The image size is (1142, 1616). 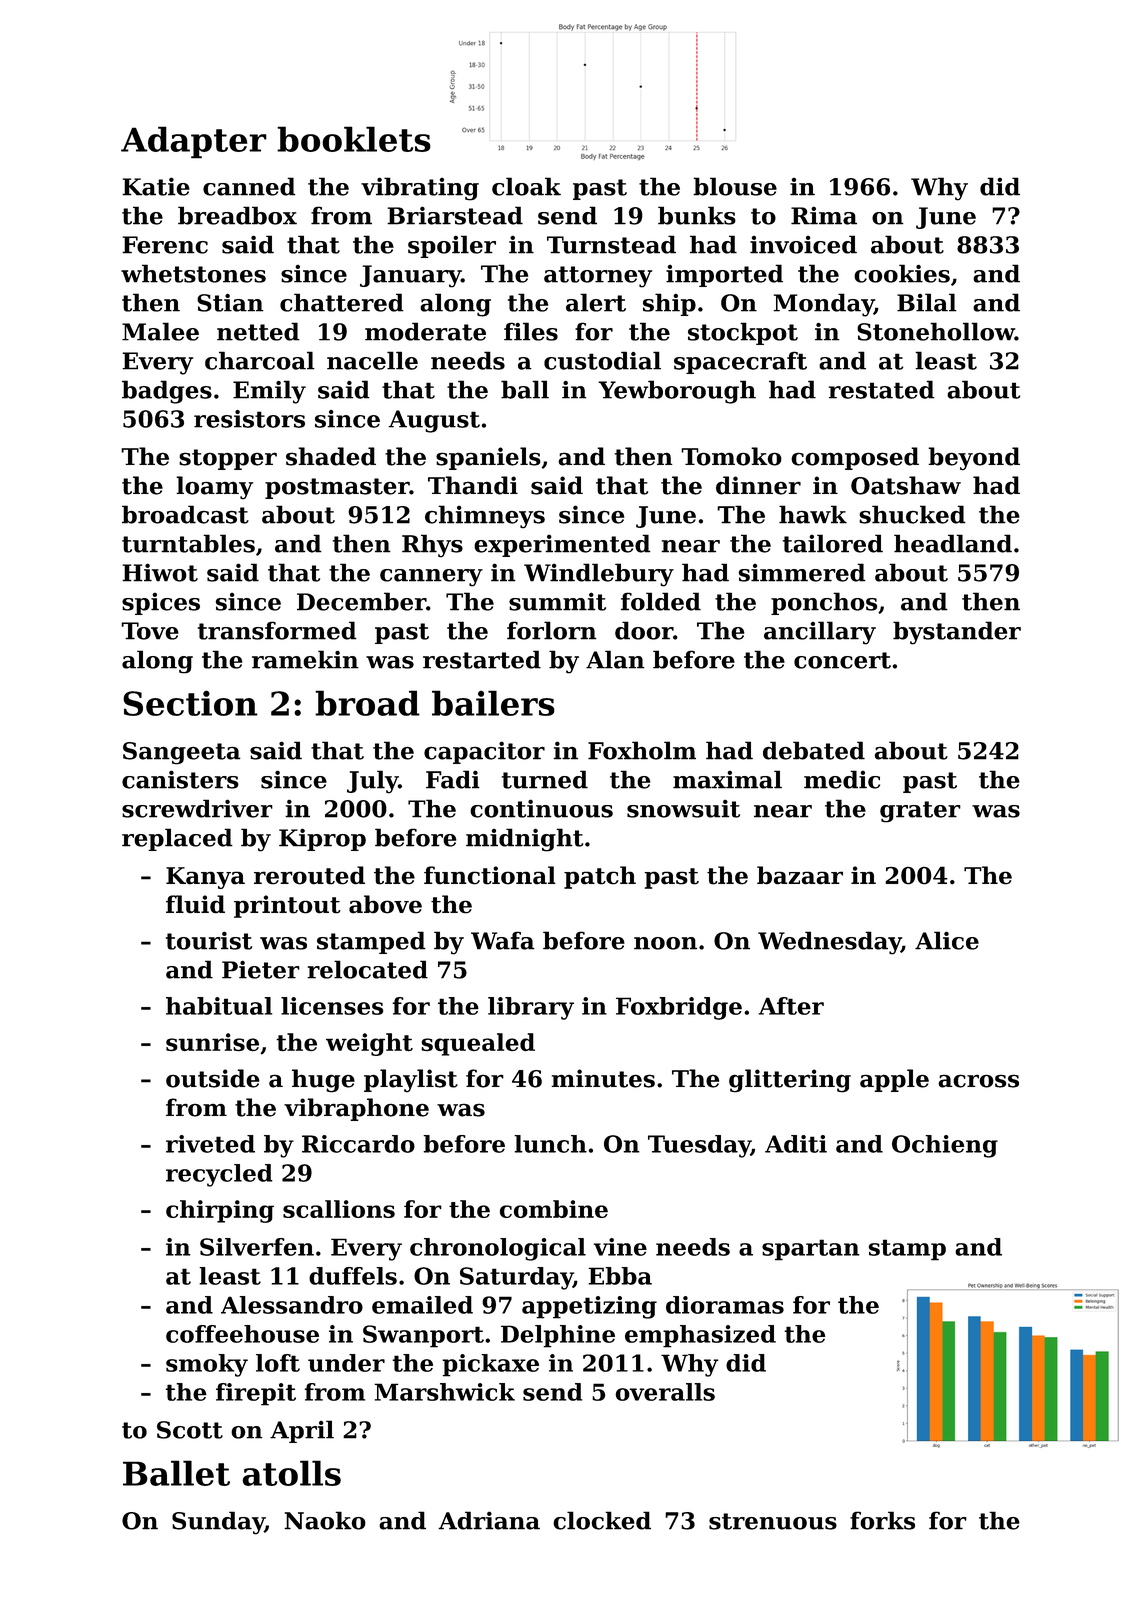 What do you see at coordinates (339, 1209) in the screenshot?
I see `scallions` at bounding box center [339, 1209].
